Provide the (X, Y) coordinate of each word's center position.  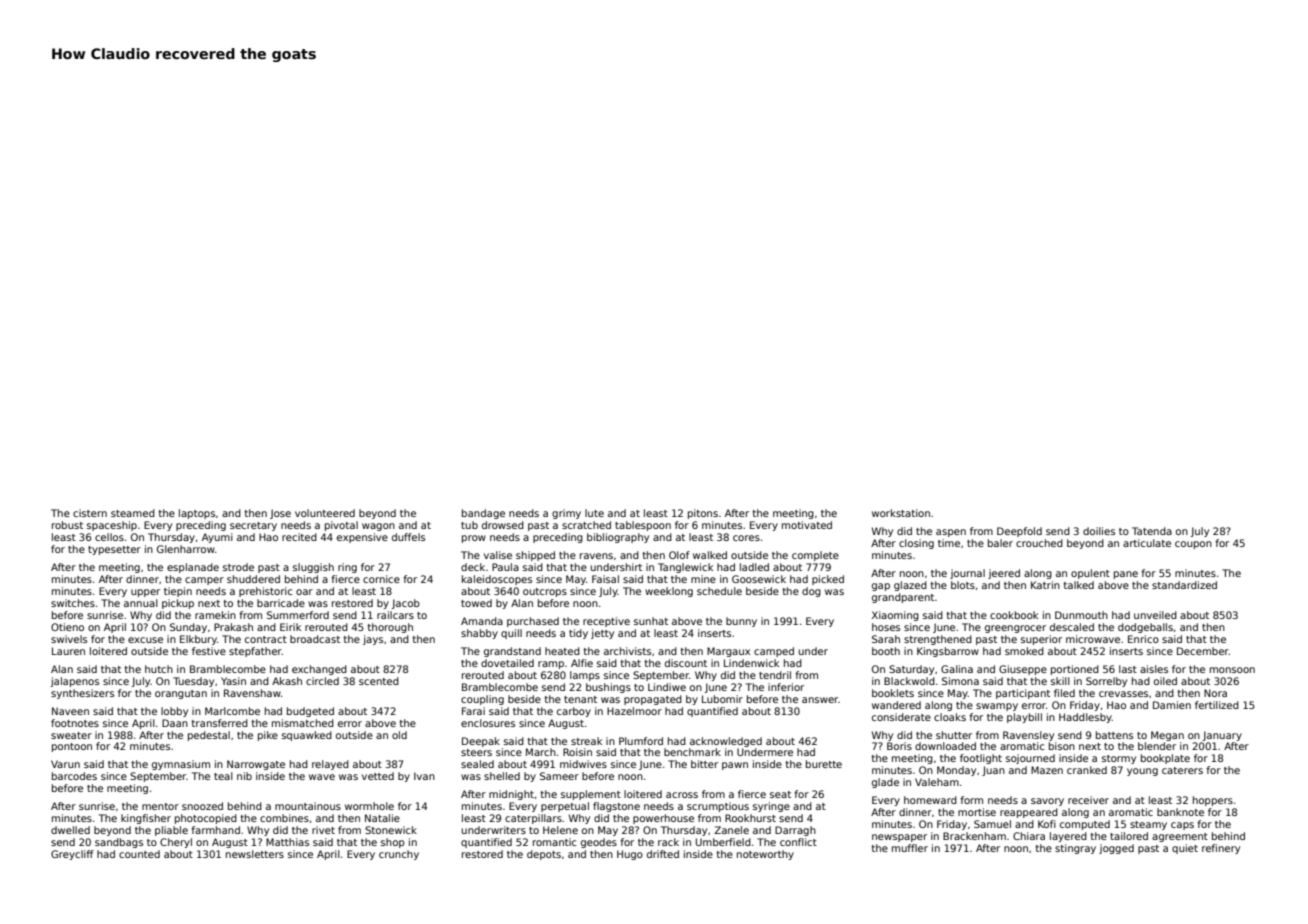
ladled (754, 567)
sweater (71, 735)
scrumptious (718, 807)
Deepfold (1019, 532)
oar (304, 592)
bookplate (1165, 759)
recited (299, 537)
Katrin (1045, 585)
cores (746, 538)
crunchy (399, 855)
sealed (477, 764)
